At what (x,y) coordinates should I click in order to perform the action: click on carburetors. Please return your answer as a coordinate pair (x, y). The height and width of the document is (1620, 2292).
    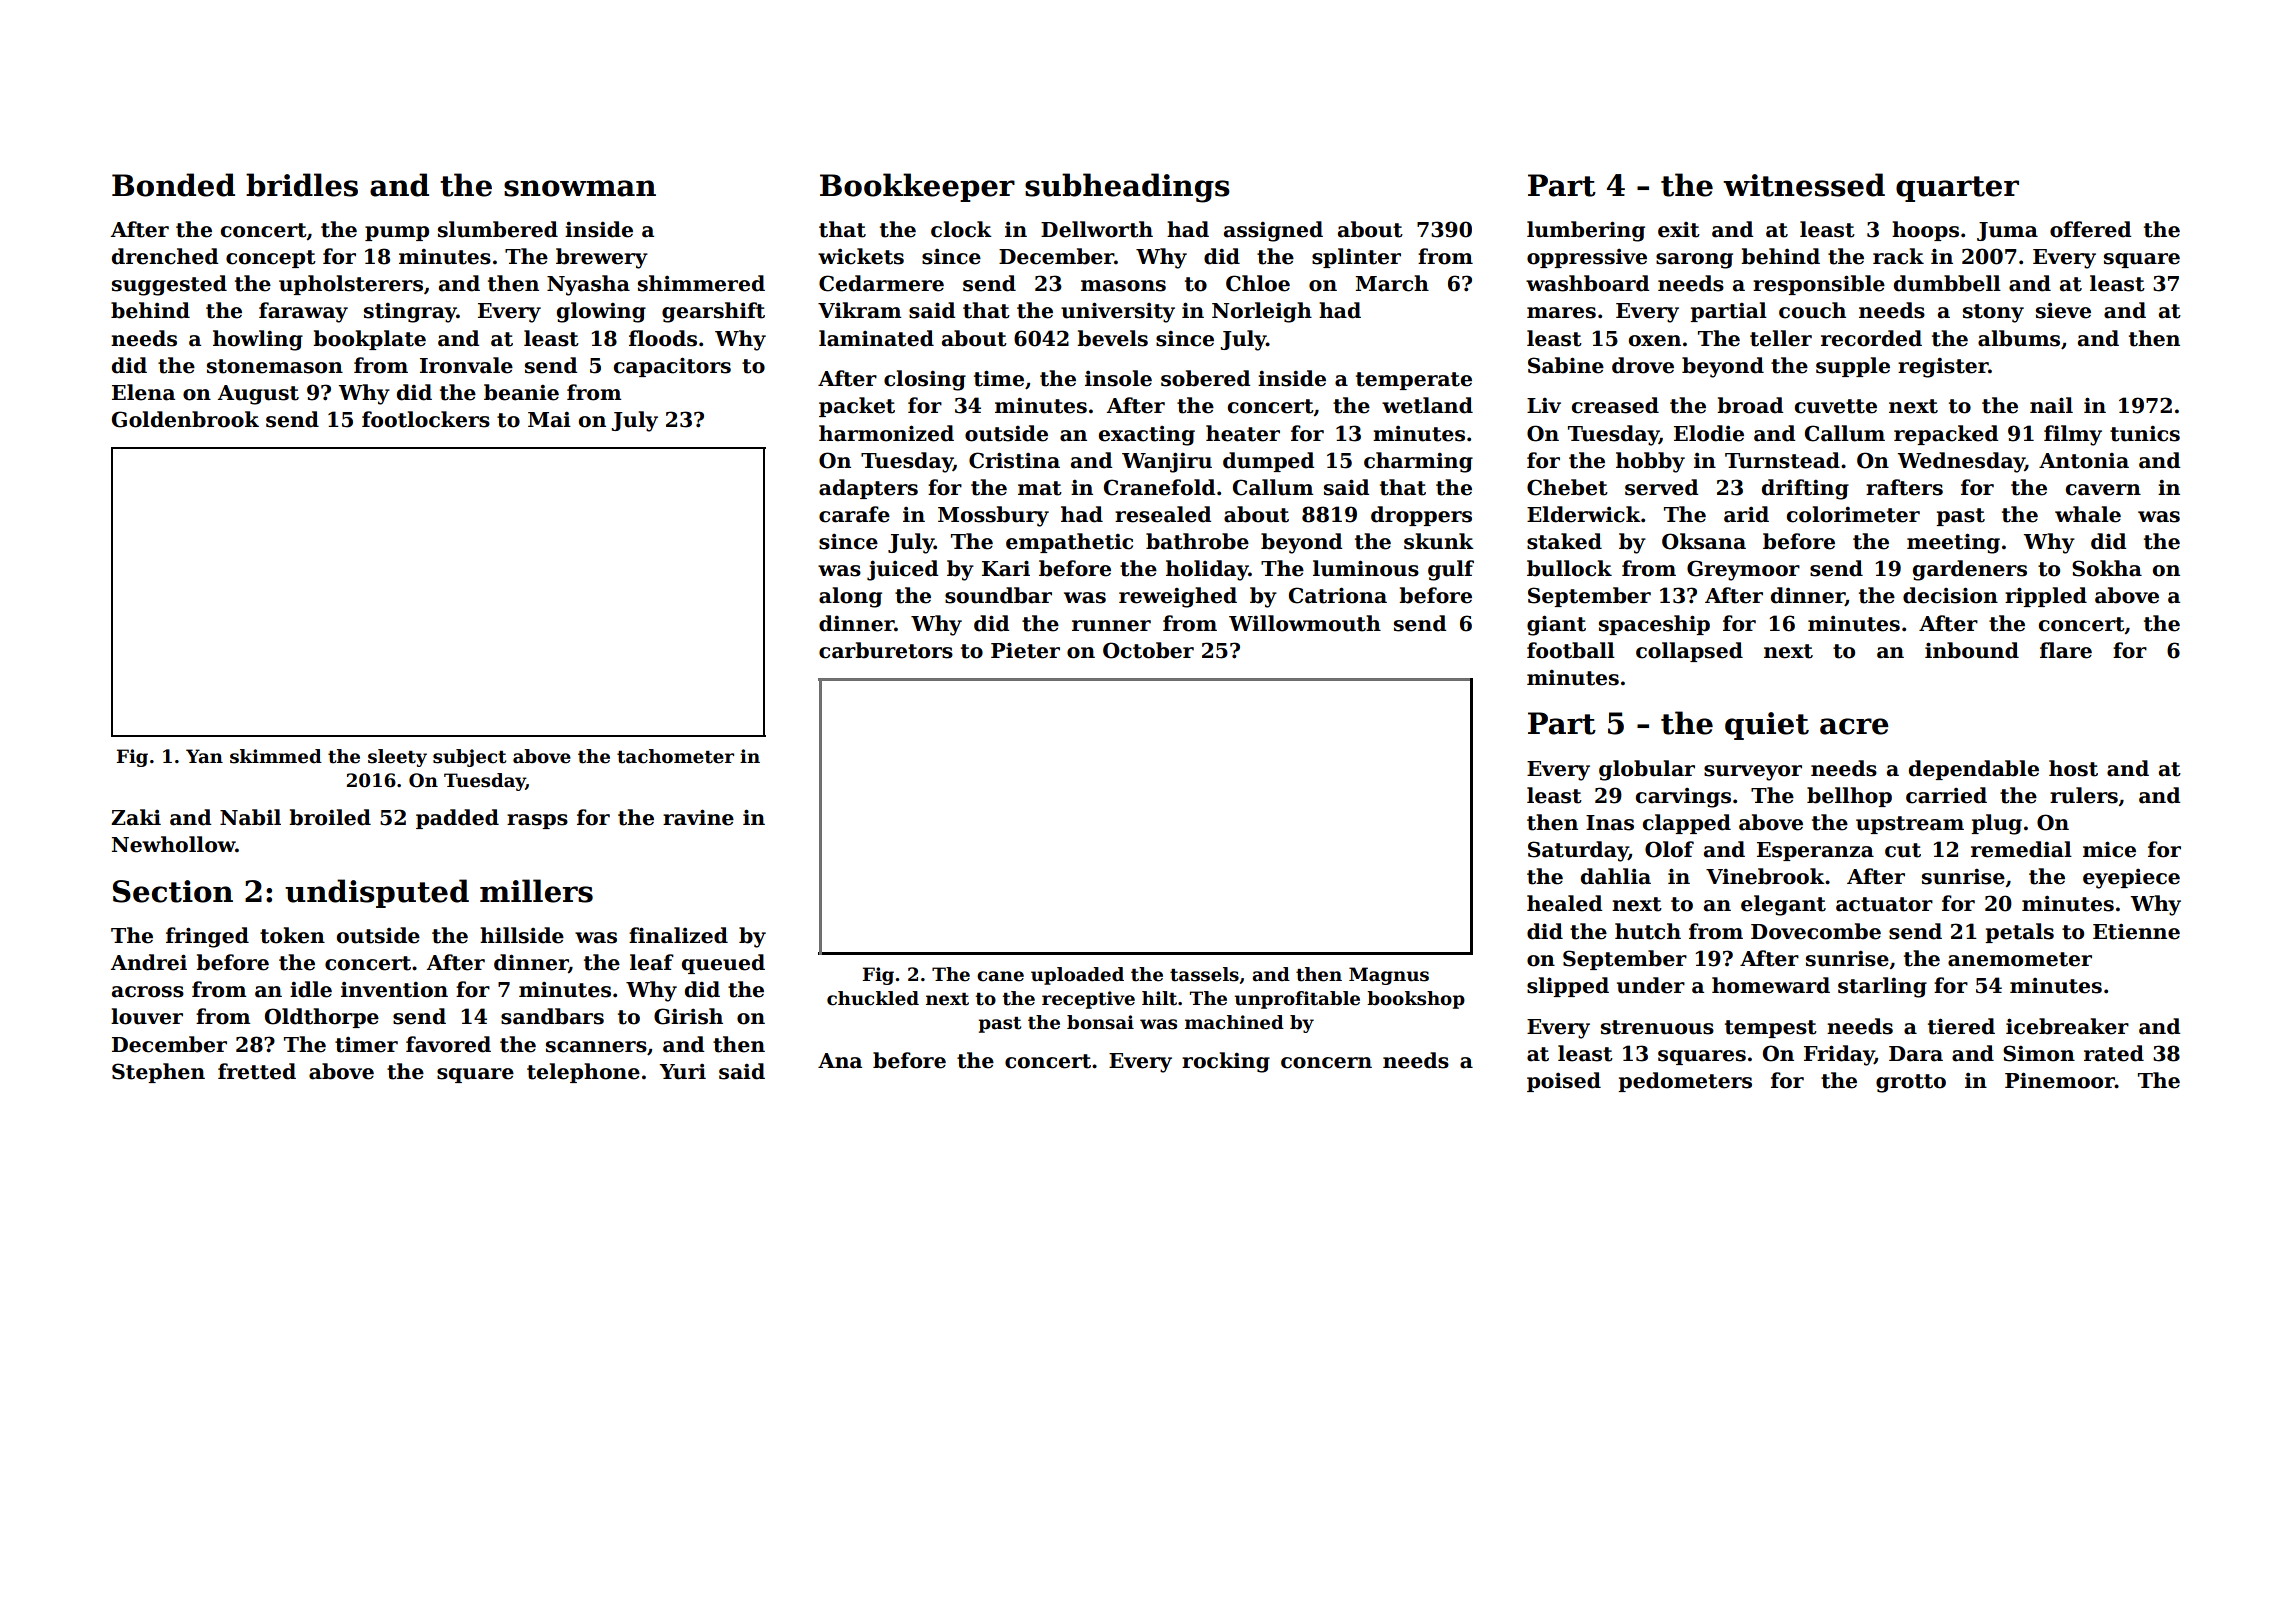
    Looking at the image, I should click on (886, 650).
